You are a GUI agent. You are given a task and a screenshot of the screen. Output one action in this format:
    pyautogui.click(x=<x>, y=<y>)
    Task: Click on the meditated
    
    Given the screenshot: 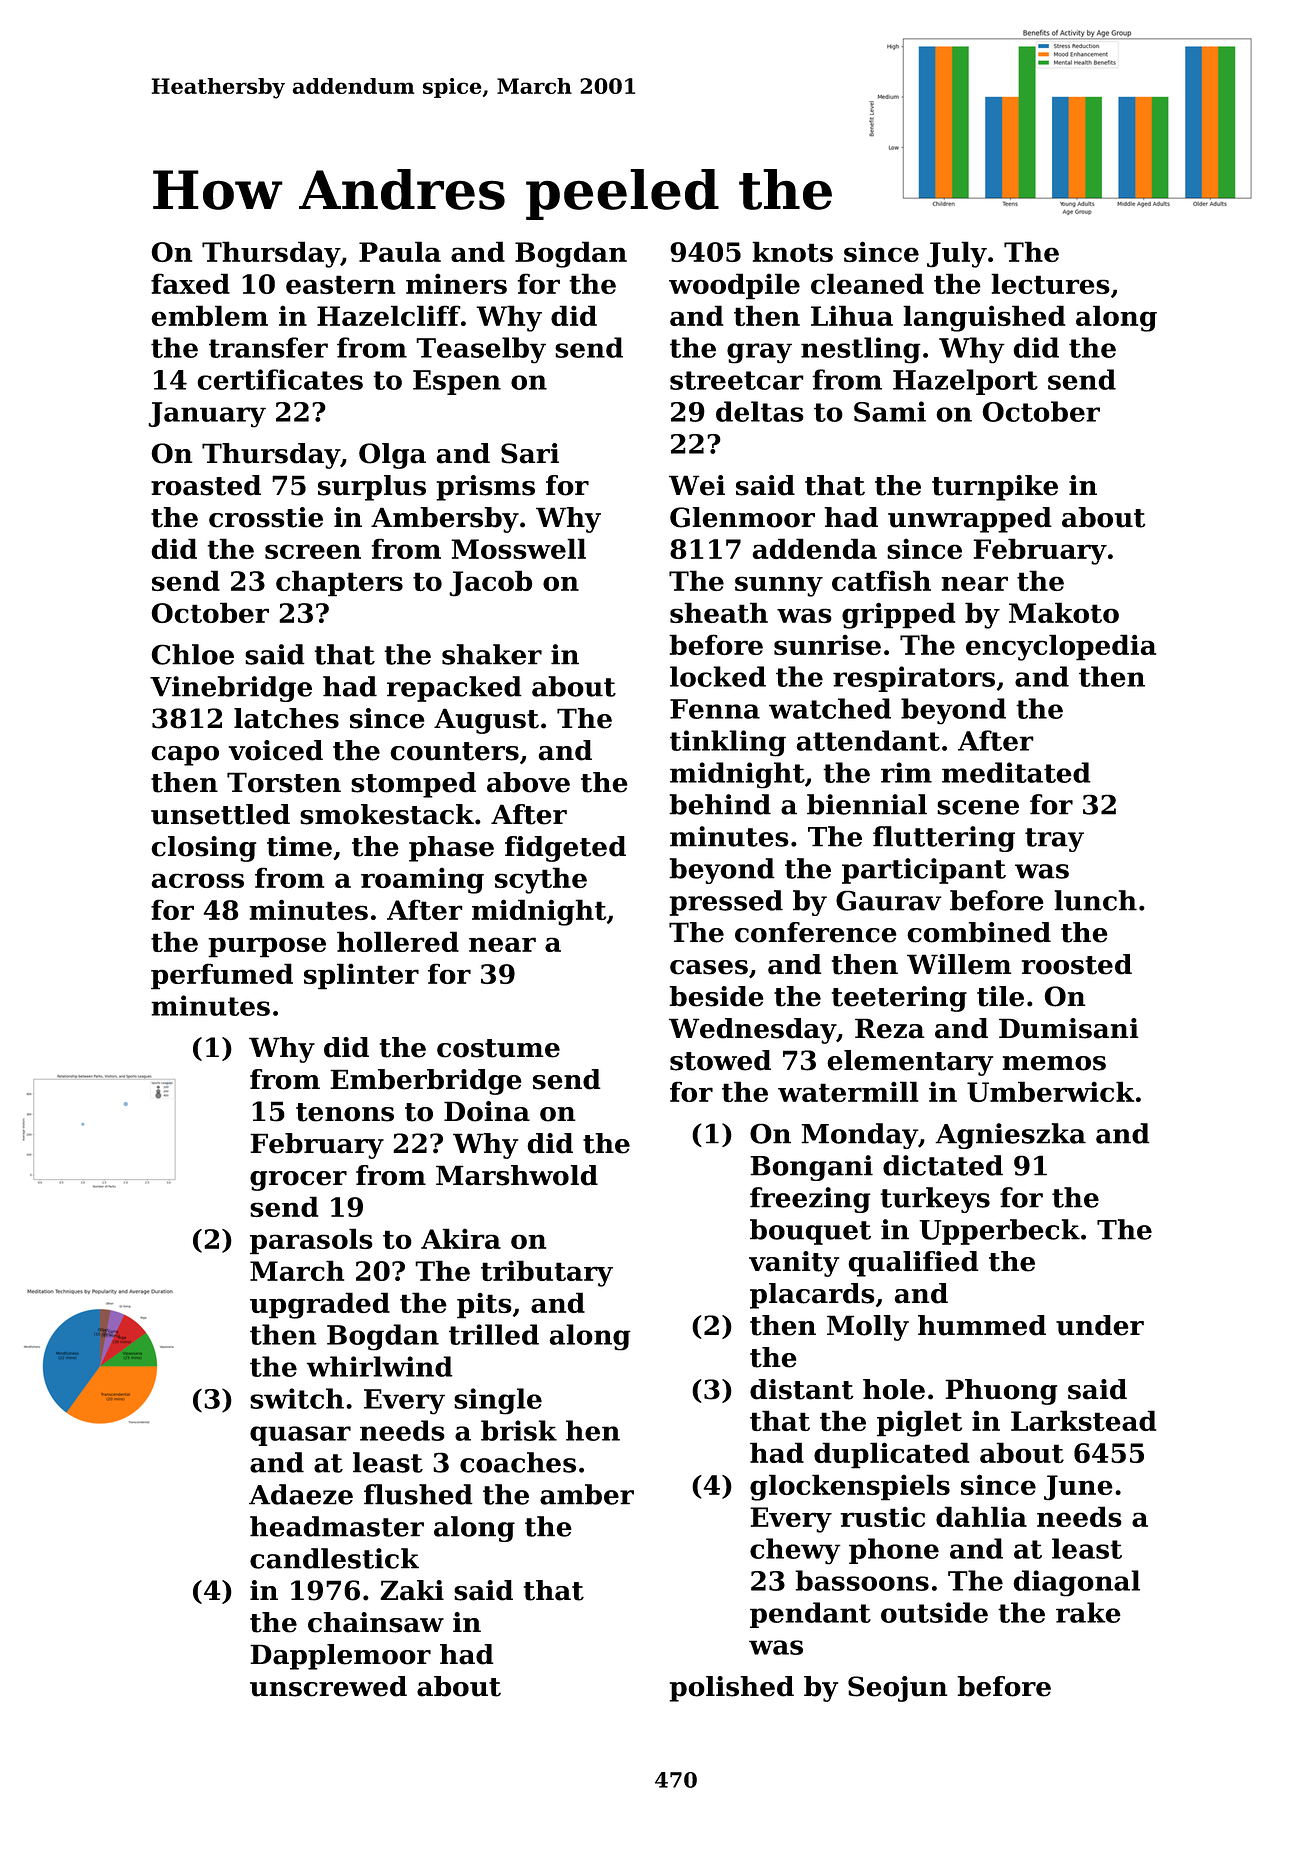 What is the action you would take?
    pyautogui.click(x=1016, y=772)
